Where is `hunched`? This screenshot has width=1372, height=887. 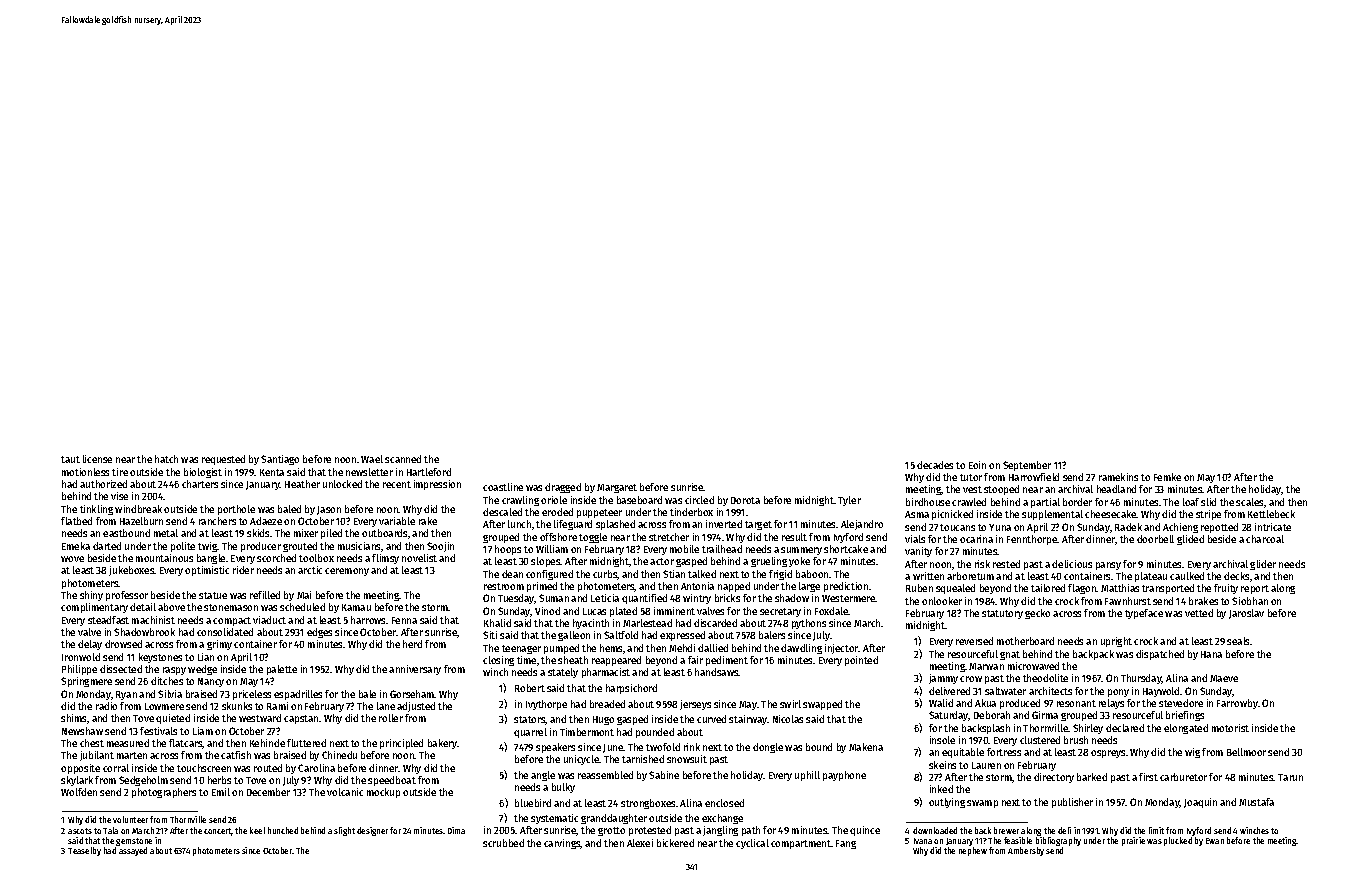 hunched is located at coordinates (283, 830).
